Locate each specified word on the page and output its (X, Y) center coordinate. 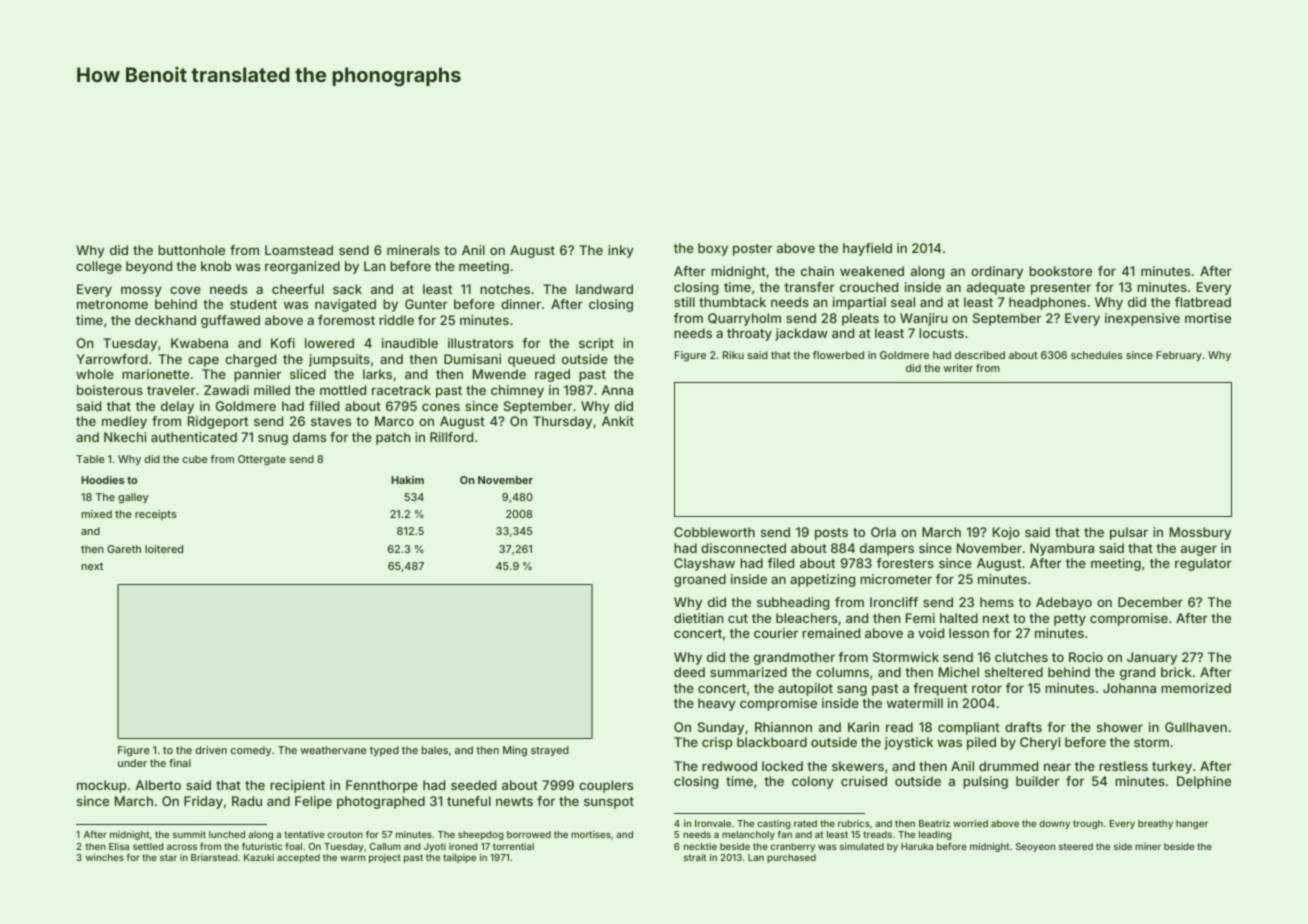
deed (689, 672)
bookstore (1060, 271)
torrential (513, 846)
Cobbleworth (714, 532)
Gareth (124, 549)
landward (604, 289)
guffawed (230, 321)
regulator (1203, 564)
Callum (385, 846)
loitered (164, 549)
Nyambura (1062, 549)
